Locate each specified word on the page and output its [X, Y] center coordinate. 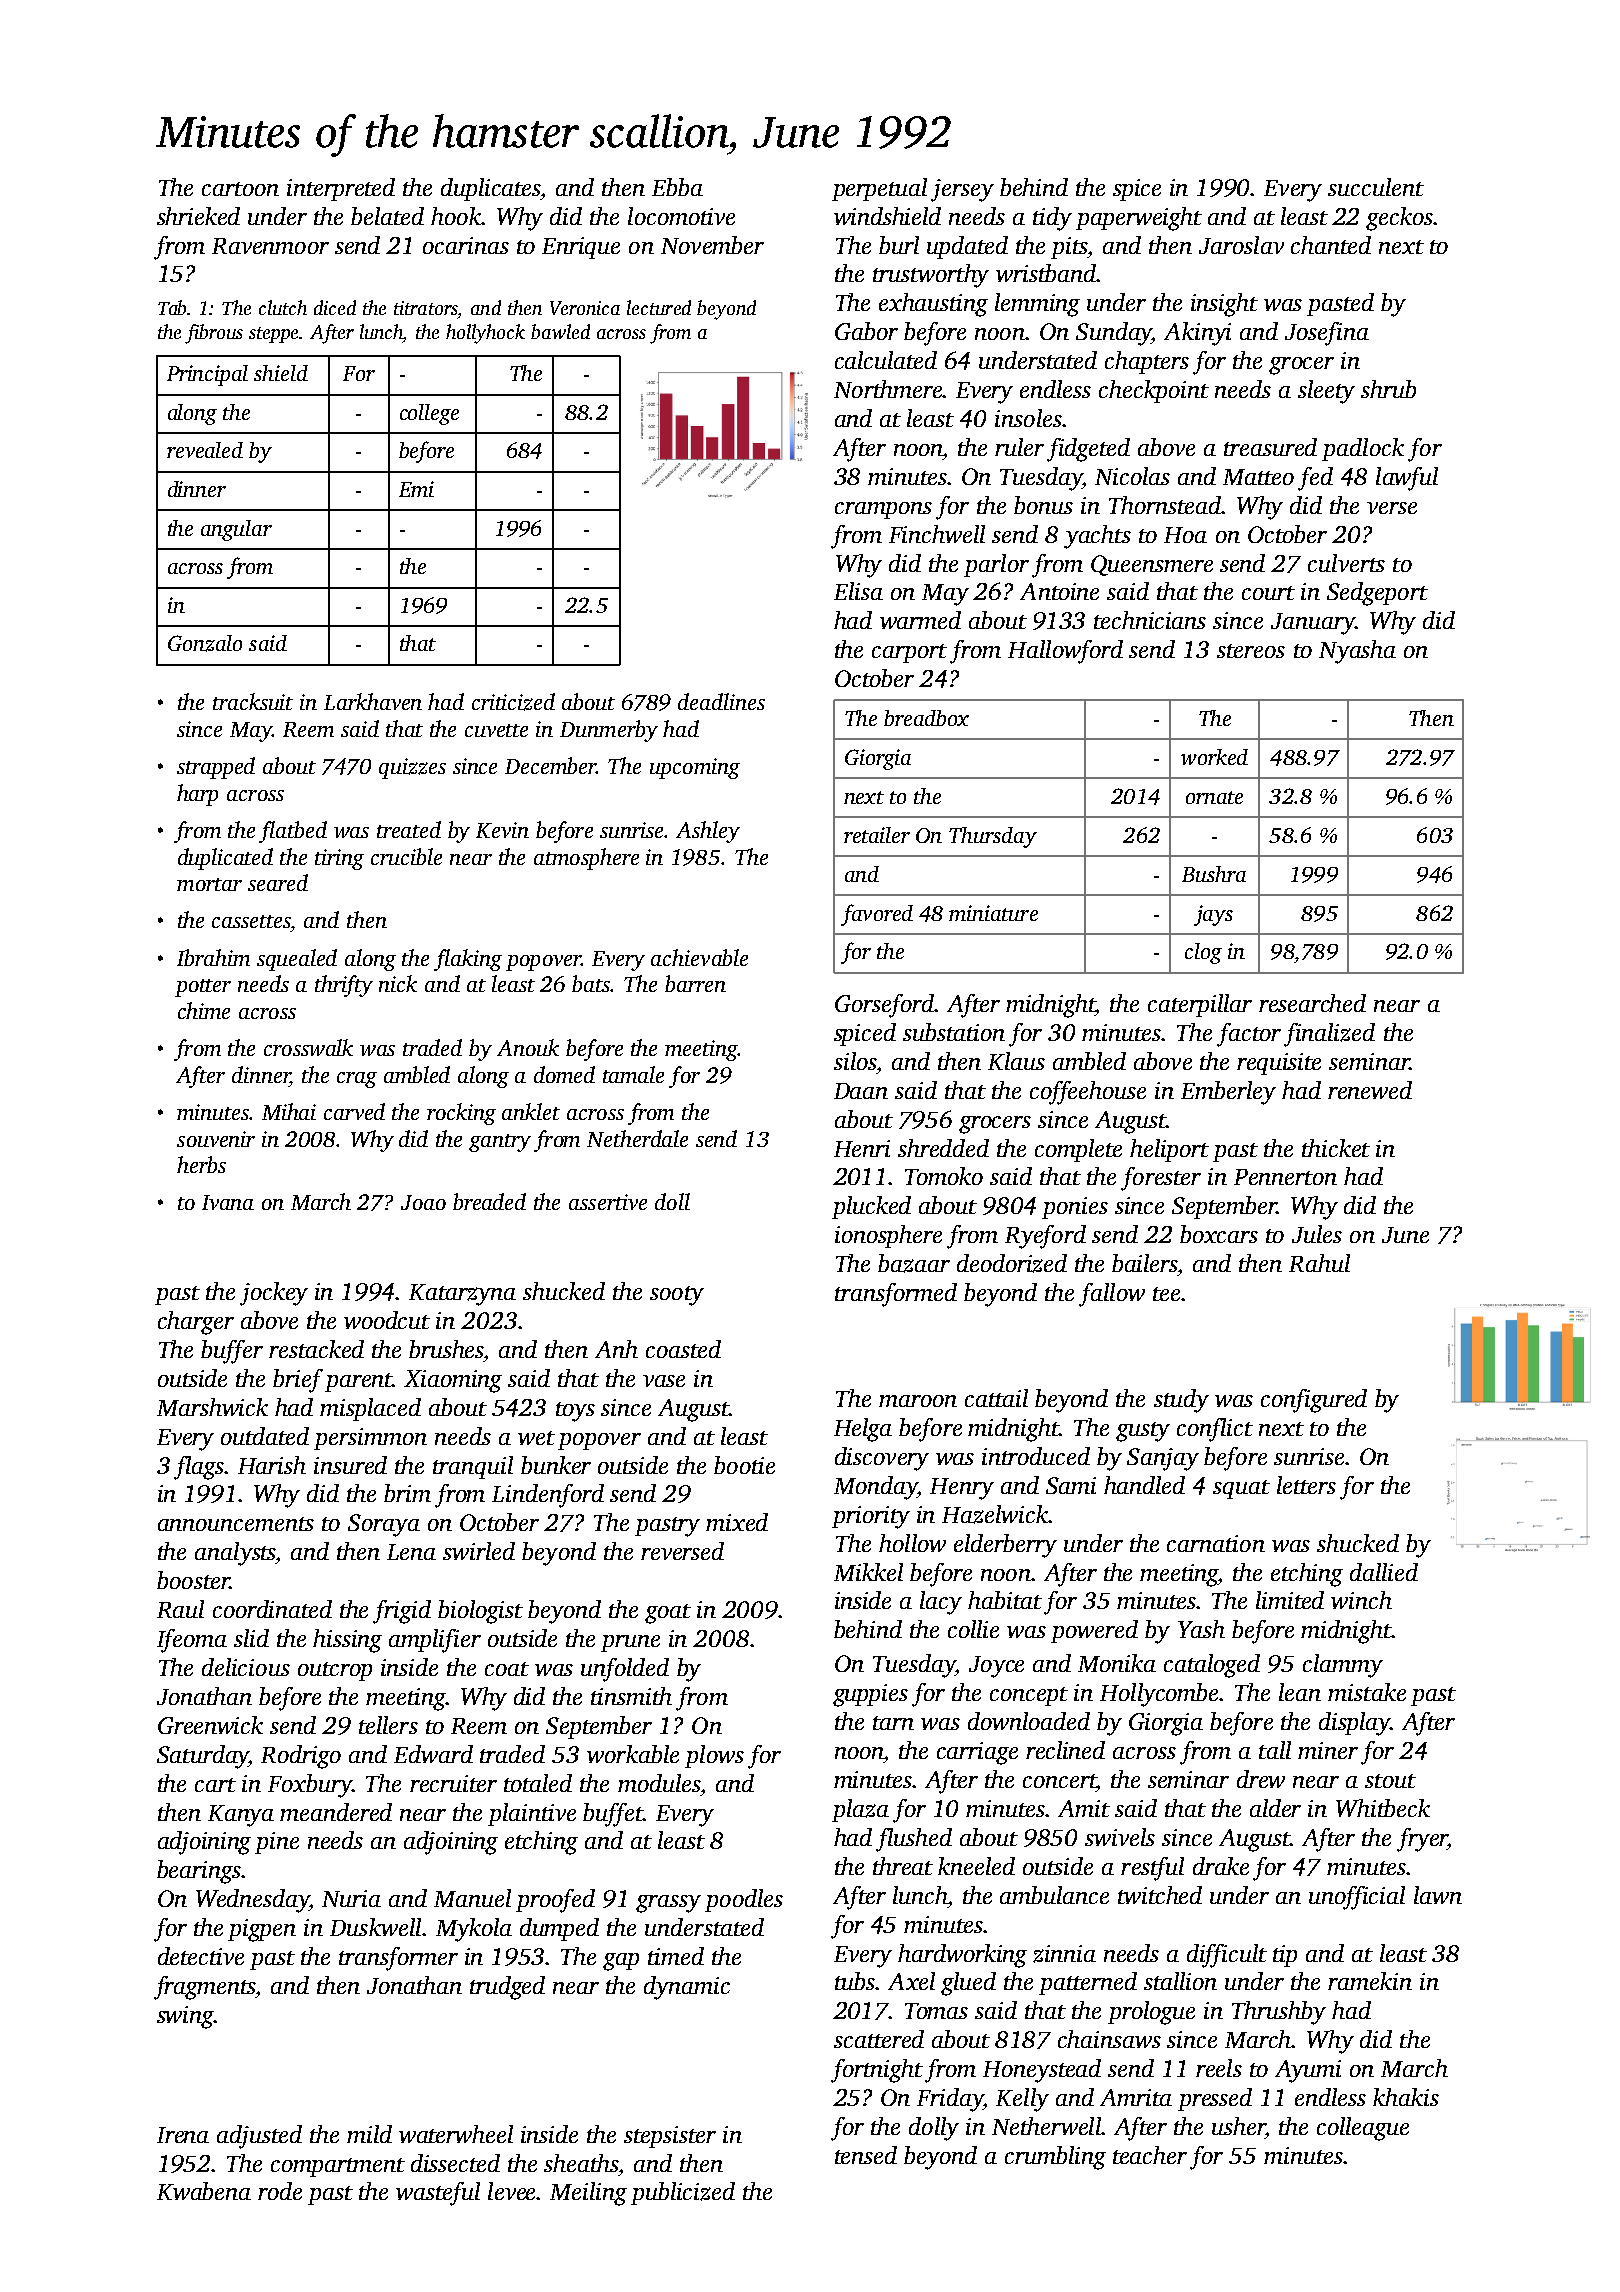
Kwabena [204, 2191]
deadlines [721, 701]
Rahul [1319, 1263]
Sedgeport [1377, 594]
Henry [962, 1489]
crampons [883, 510]
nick [398, 983]
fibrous [214, 334]
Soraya [384, 1525]
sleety [1326, 392]
